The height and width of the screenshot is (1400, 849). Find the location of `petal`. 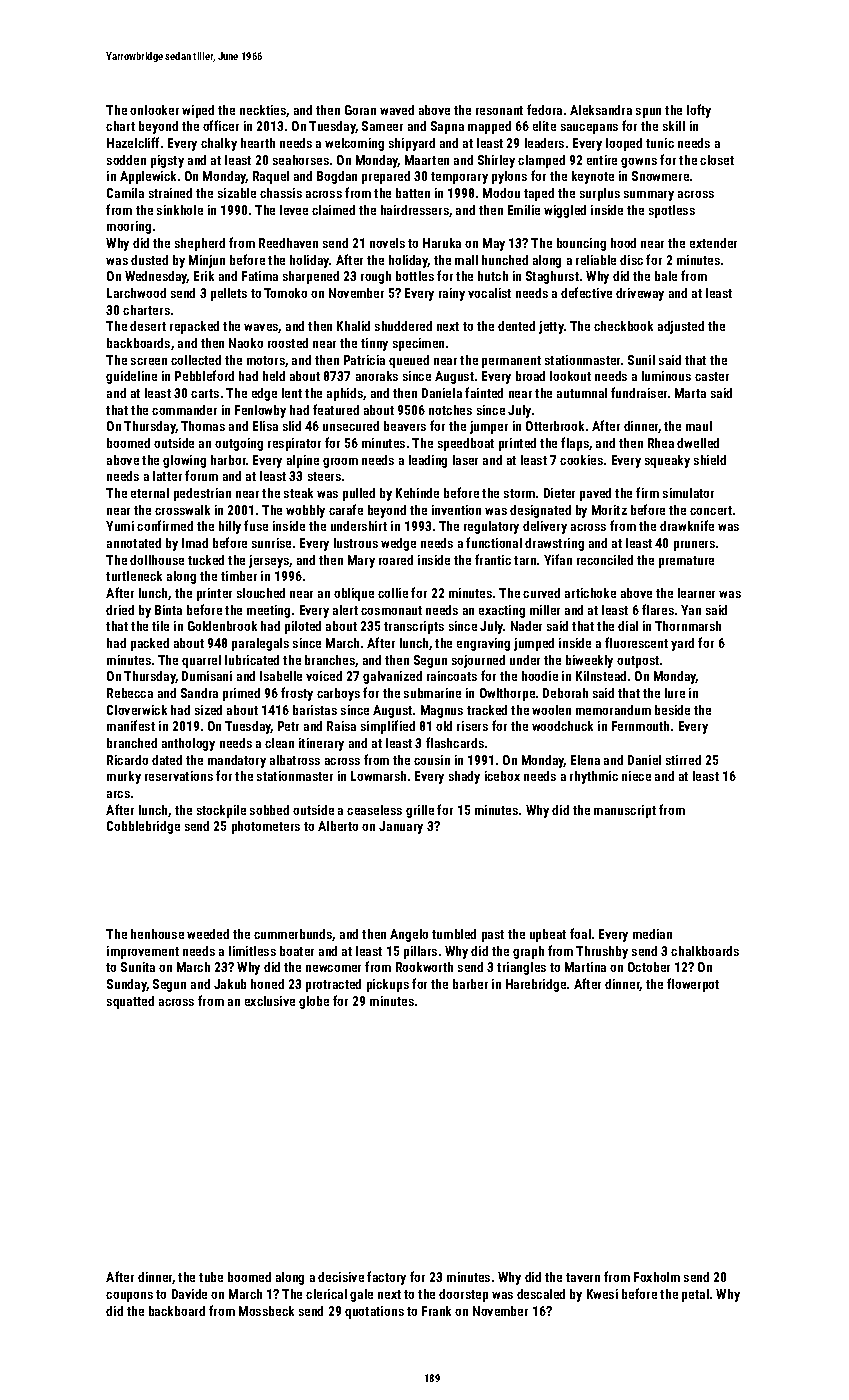

petal is located at coordinates (695, 1295).
